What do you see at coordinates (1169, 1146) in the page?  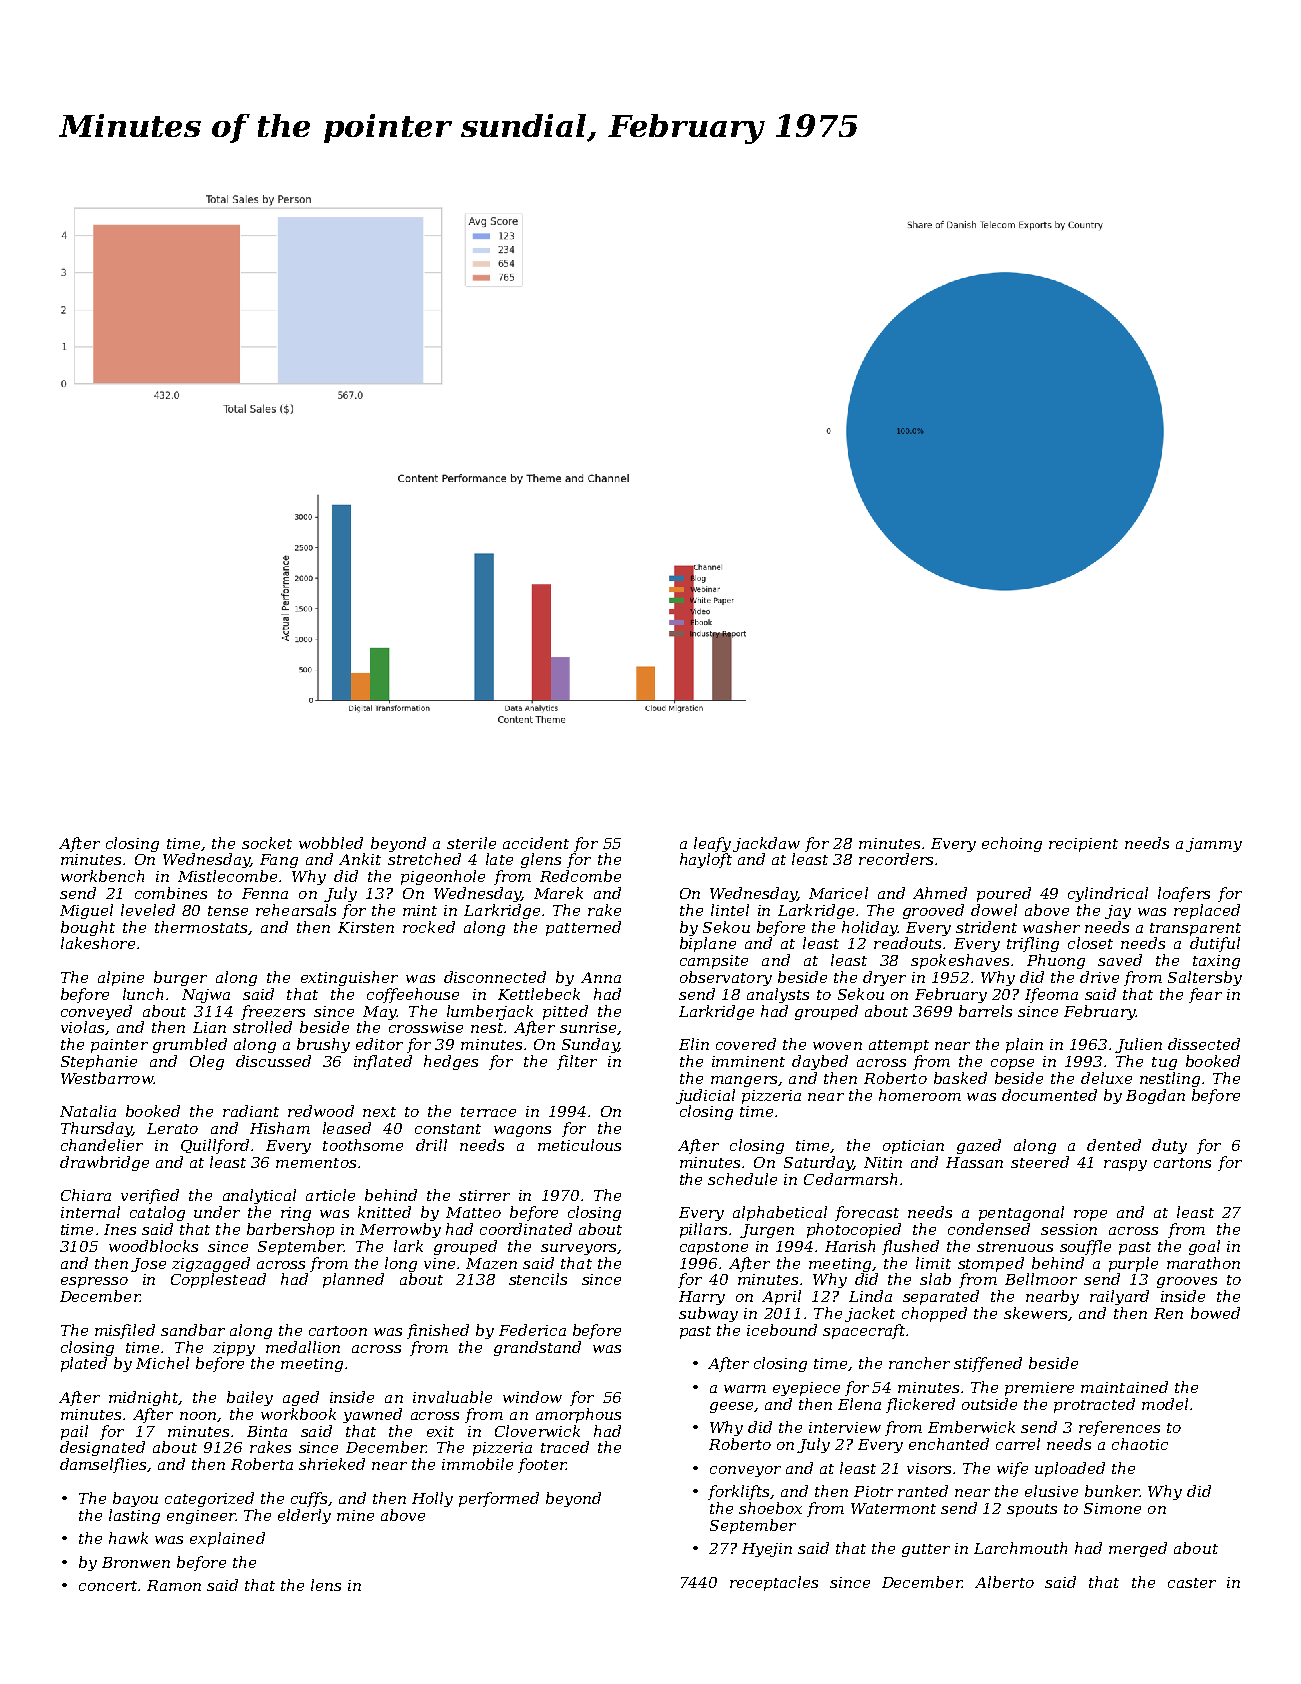 I see `duty` at bounding box center [1169, 1146].
